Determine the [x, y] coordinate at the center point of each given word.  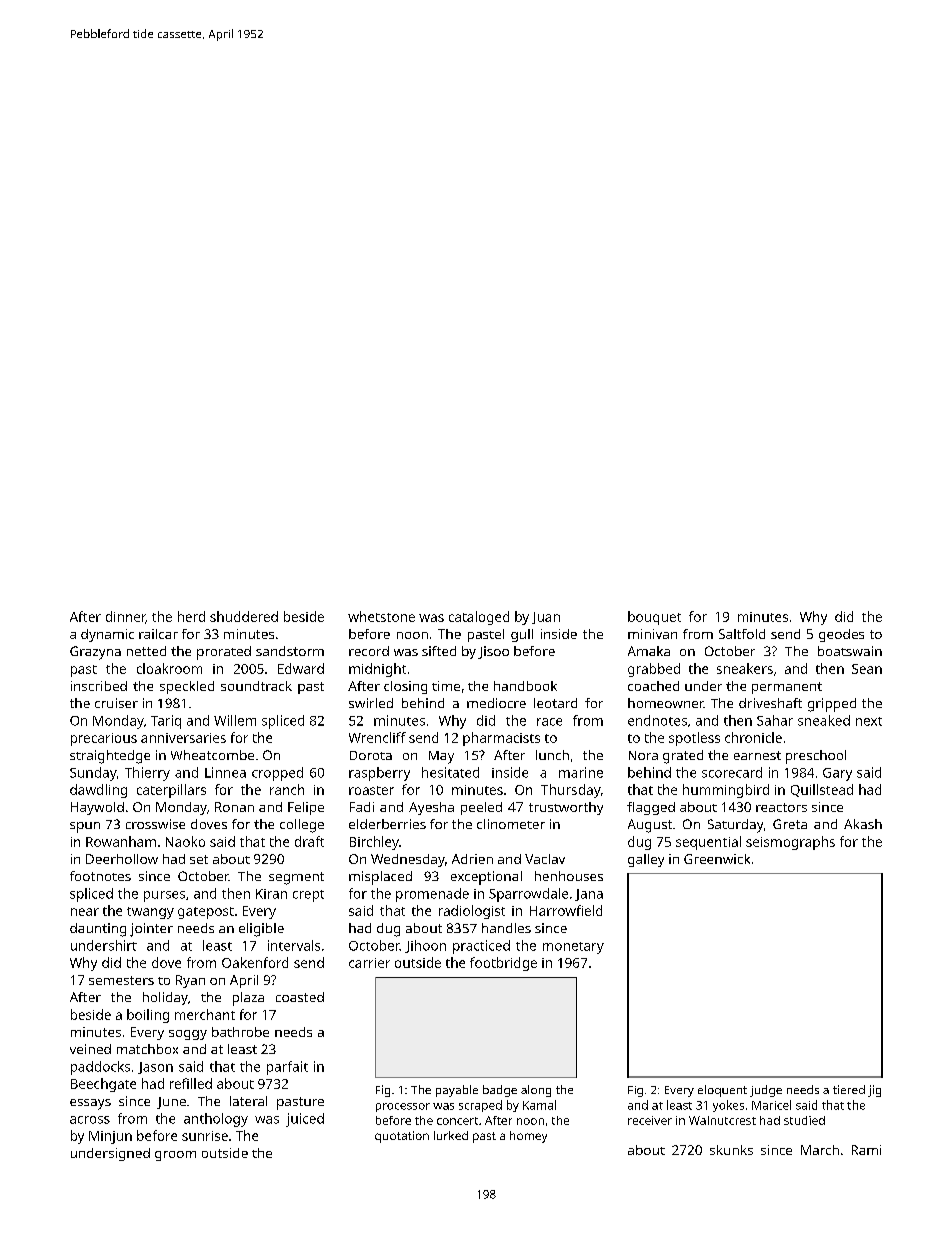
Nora [643, 755]
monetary [573, 948]
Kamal [539, 1105]
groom [175, 1156]
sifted [439, 651]
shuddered [244, 616]
